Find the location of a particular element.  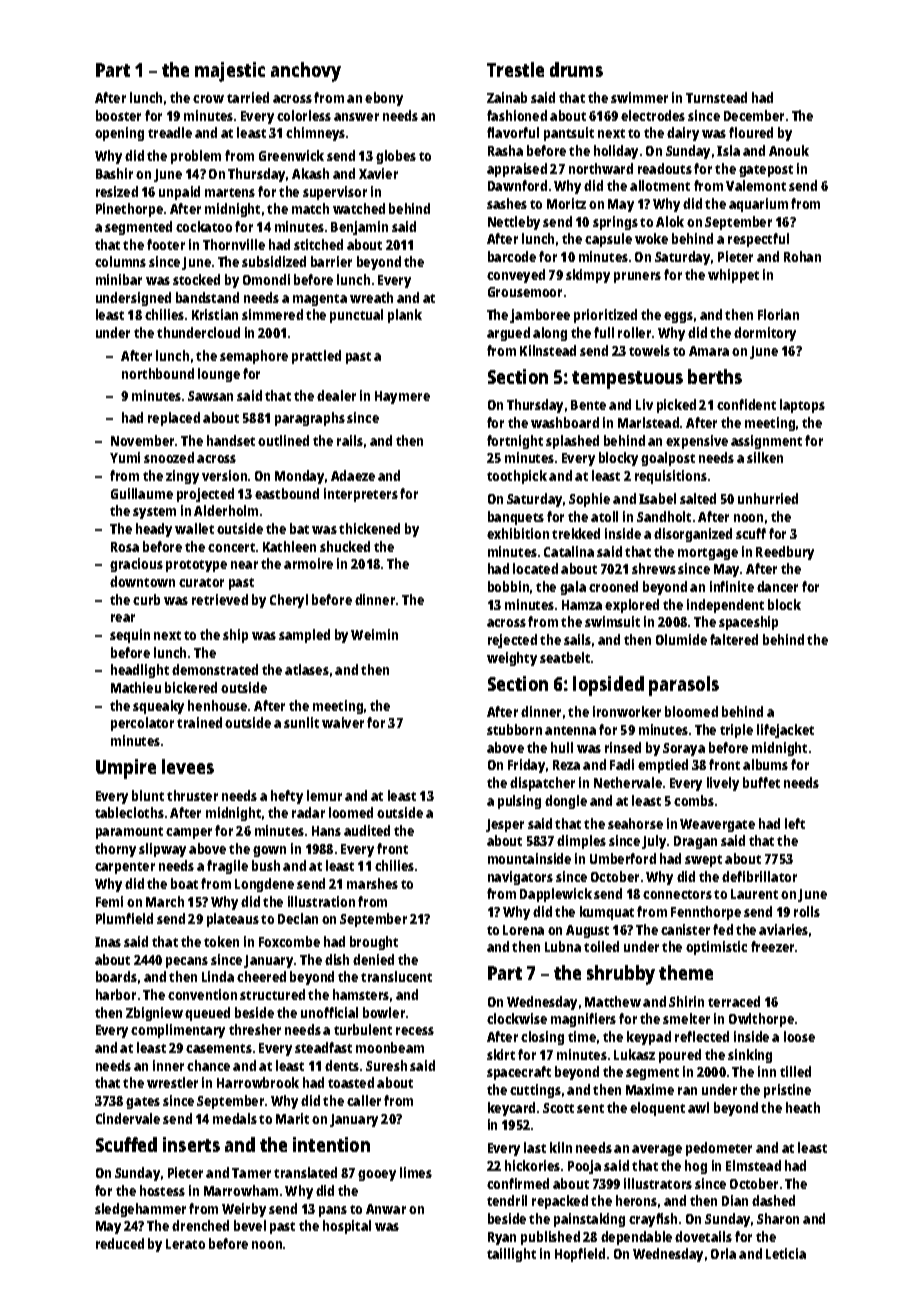

Turnstead is located at coordinates (716, 97).
